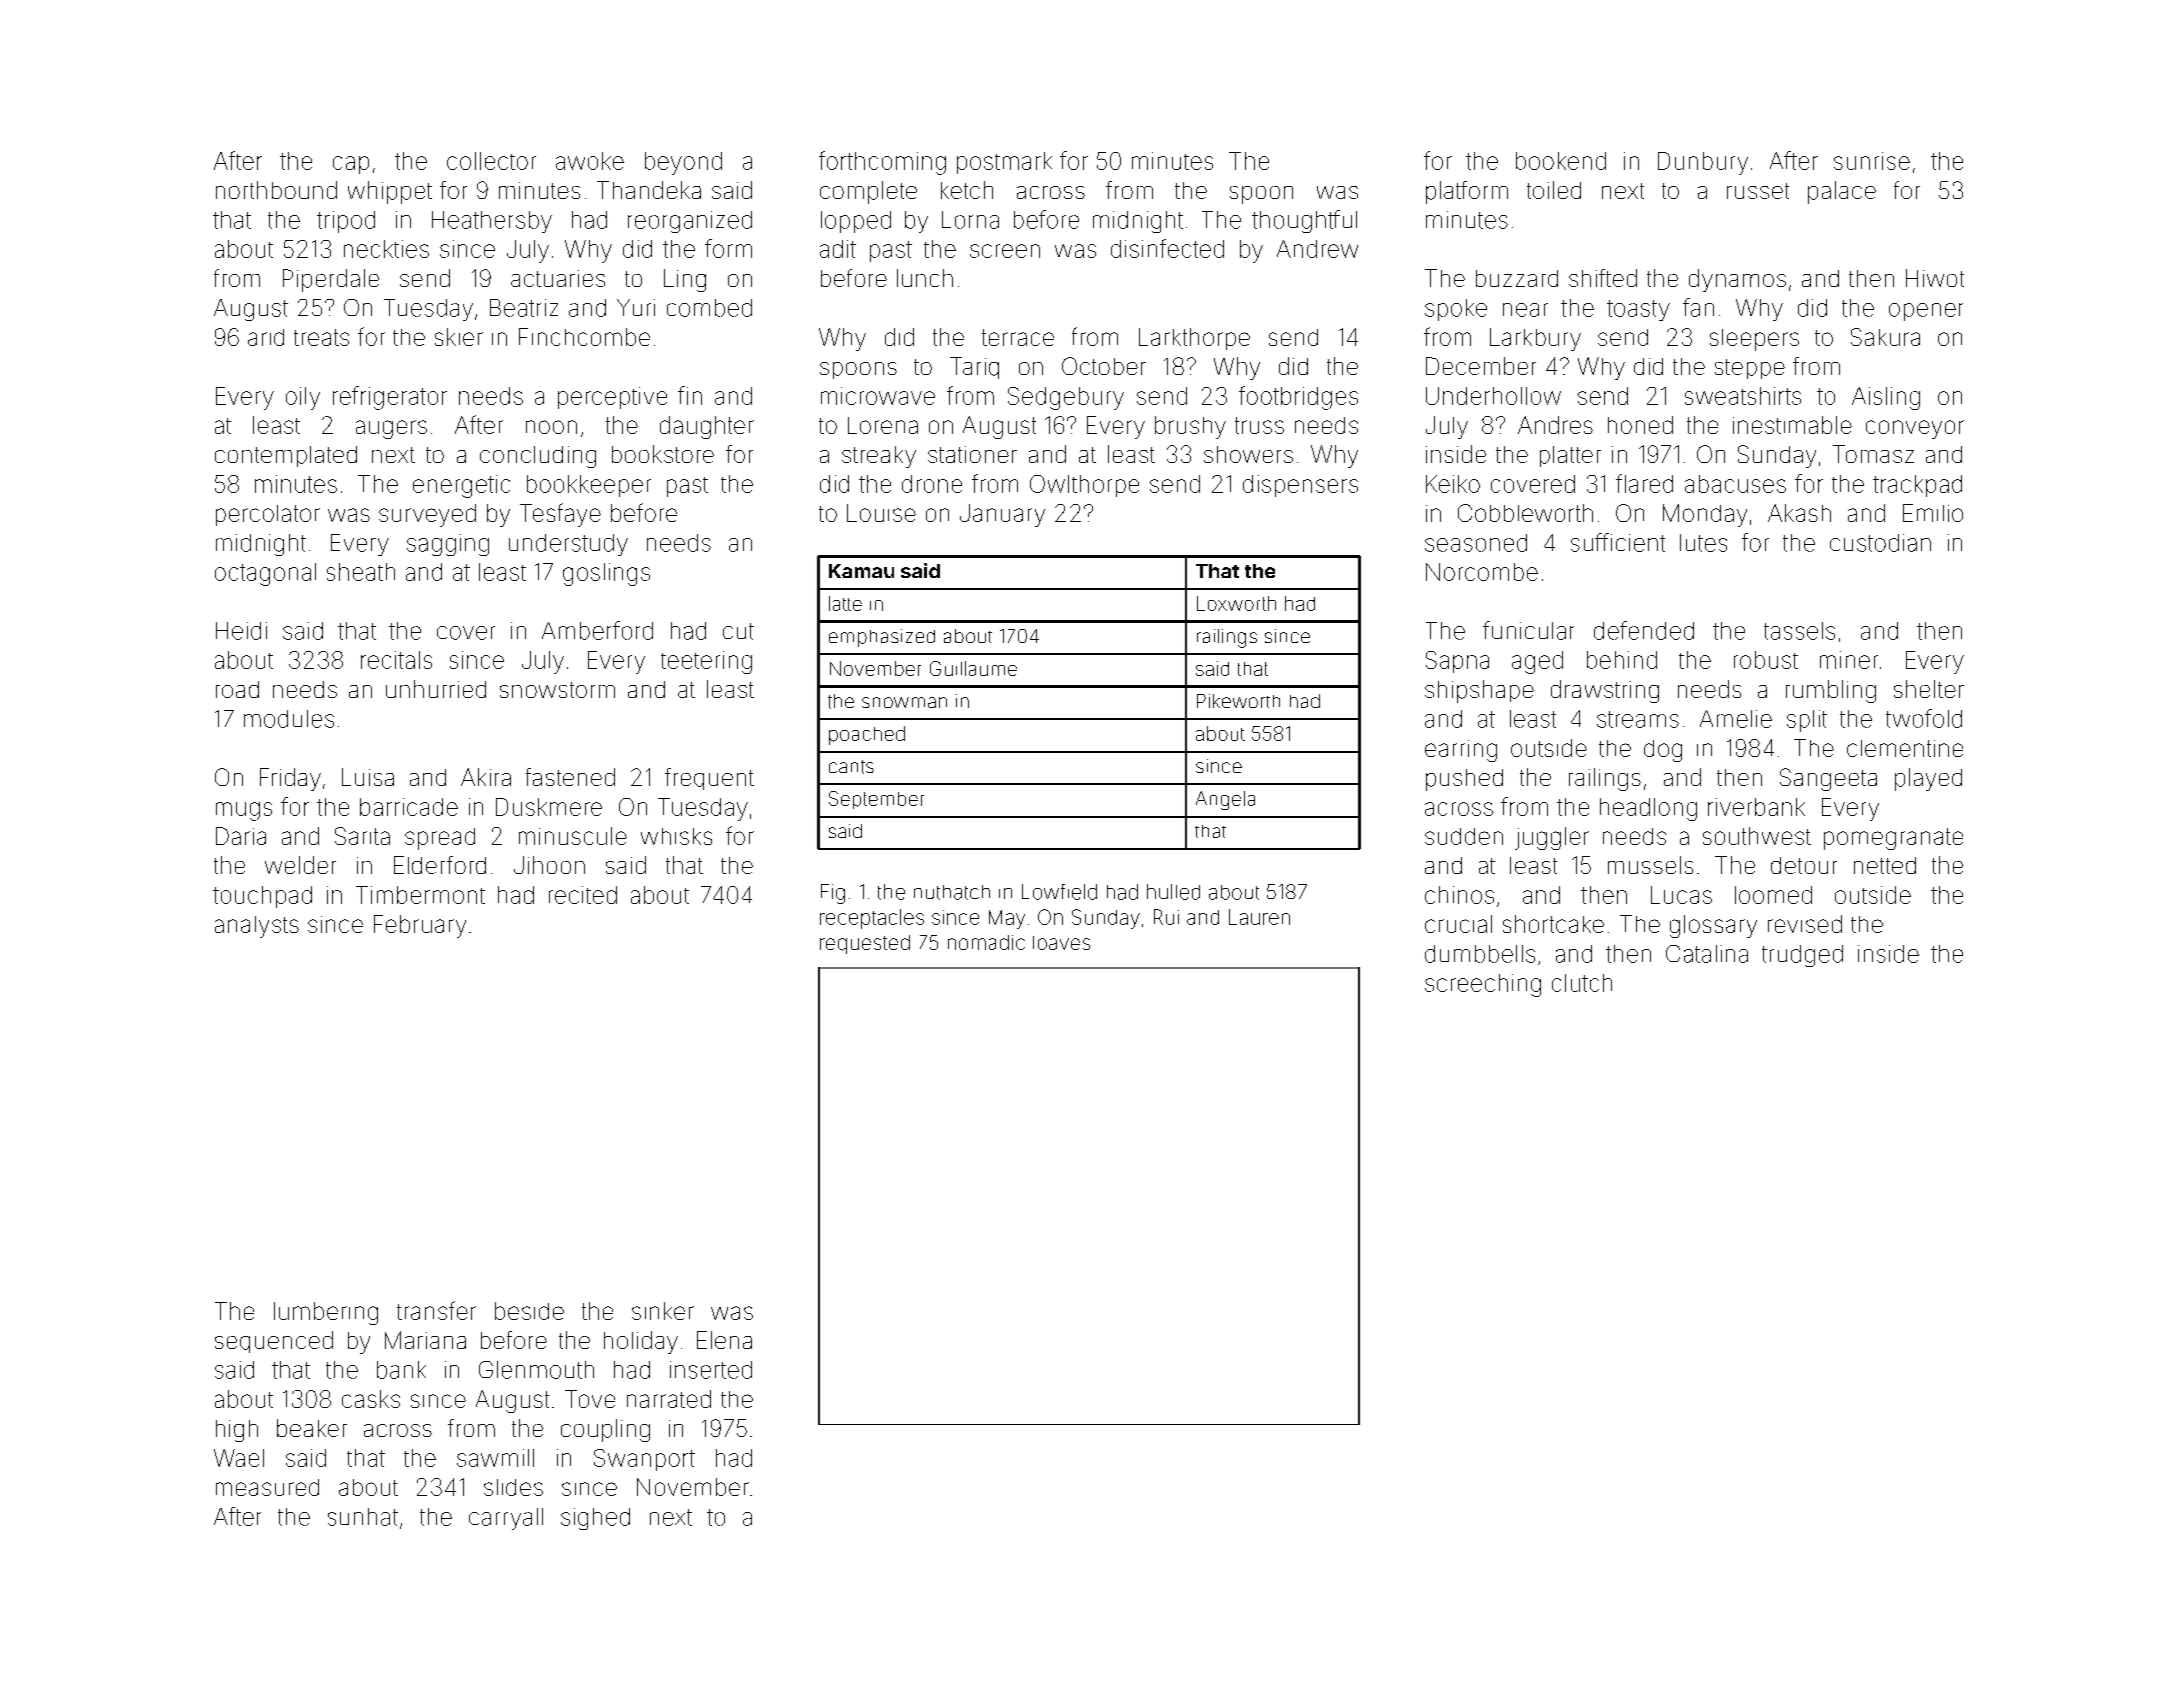 The image size is (2178, 1683). Describe the element at coordinates (1194, 339) in the screenshot. I see `Larkthorpe` at that location.
